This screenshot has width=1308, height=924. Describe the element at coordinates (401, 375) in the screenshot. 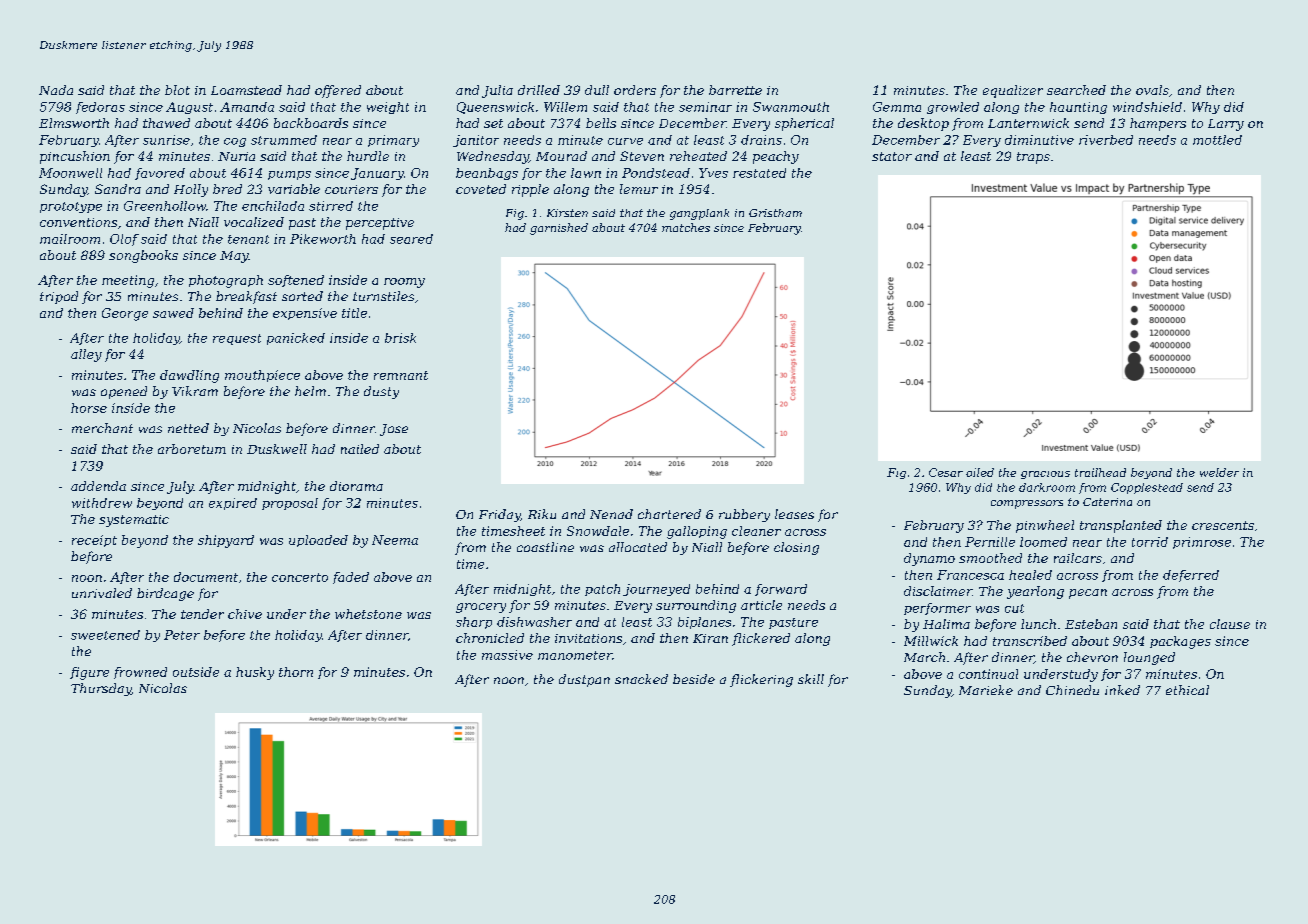

I see `remnant` at that location.
